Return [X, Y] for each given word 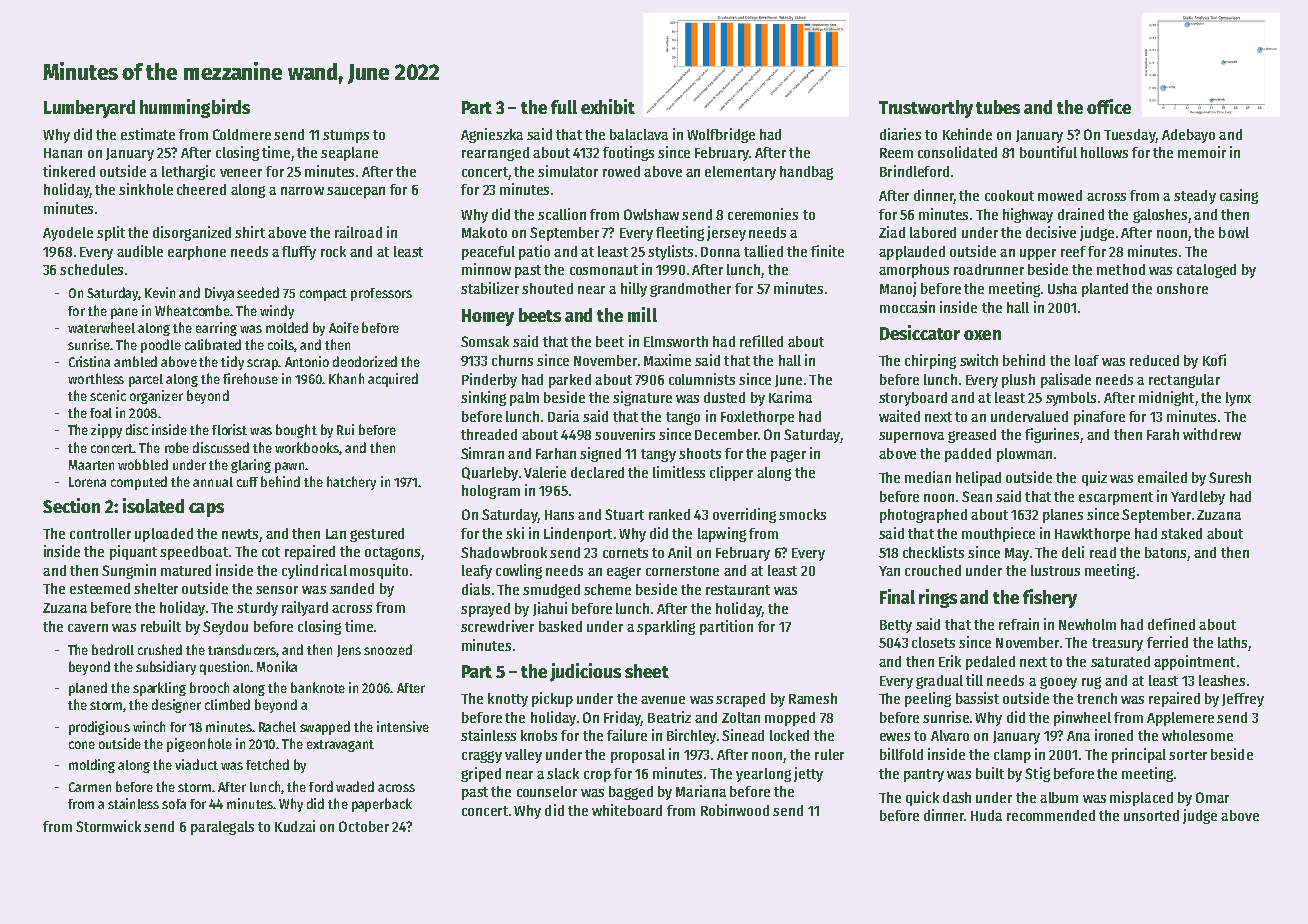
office [1109, 106]
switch [979, 360]
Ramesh [813, 698]
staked [1181, 533]
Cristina [89, 361]
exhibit [608, 106]
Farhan [556, 453]
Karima [790, 397]
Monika [277, 666]
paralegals [222, 828]
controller [100, 533]
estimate [148, 134]
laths [1232, 642]
